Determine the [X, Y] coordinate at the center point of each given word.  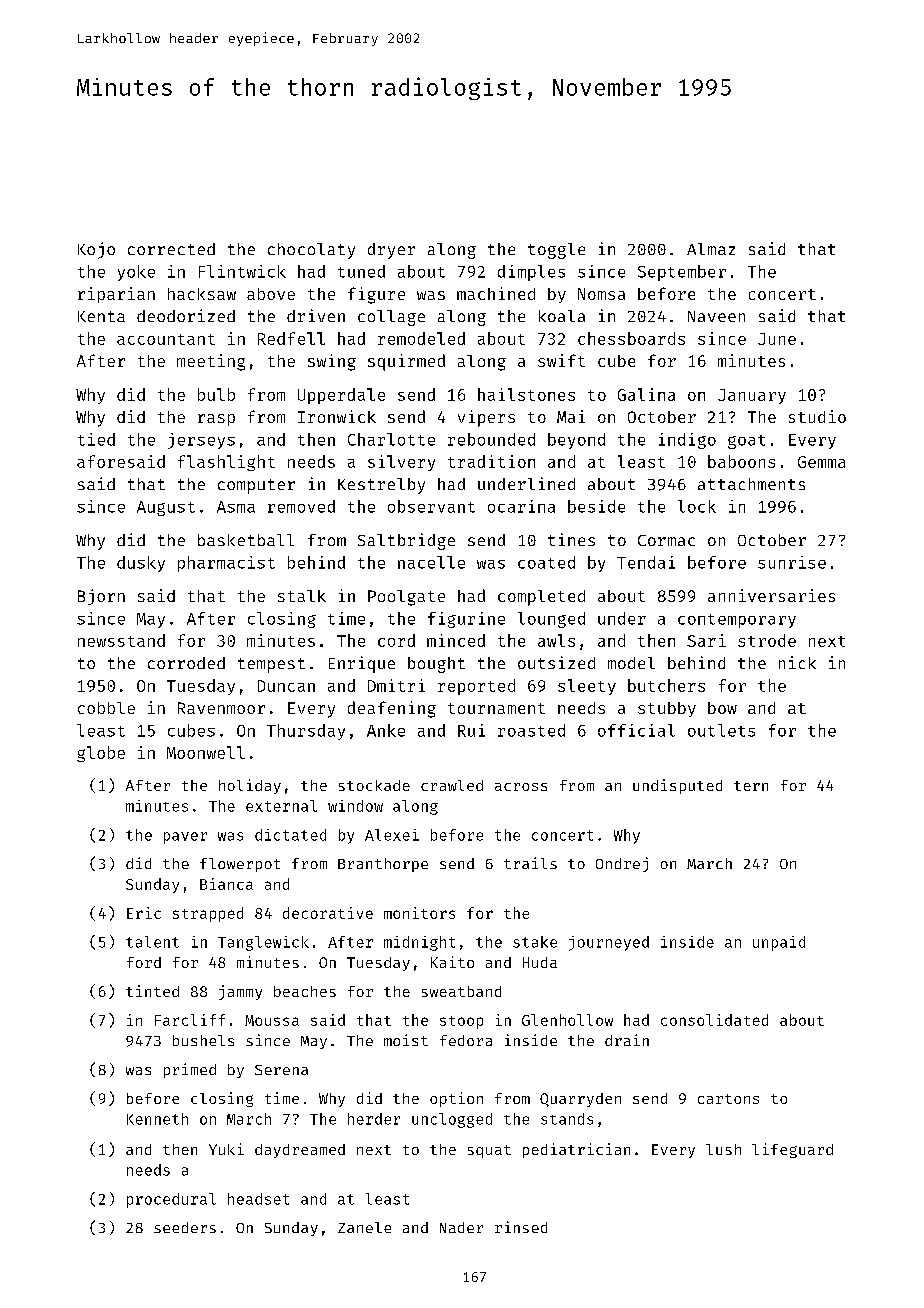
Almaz [711, 249]
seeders [185, 1227]
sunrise [792, 562]
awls [556, 640]
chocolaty [311, 251]
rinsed [521, 1227]
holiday [250, 786]
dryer [391, 251]
